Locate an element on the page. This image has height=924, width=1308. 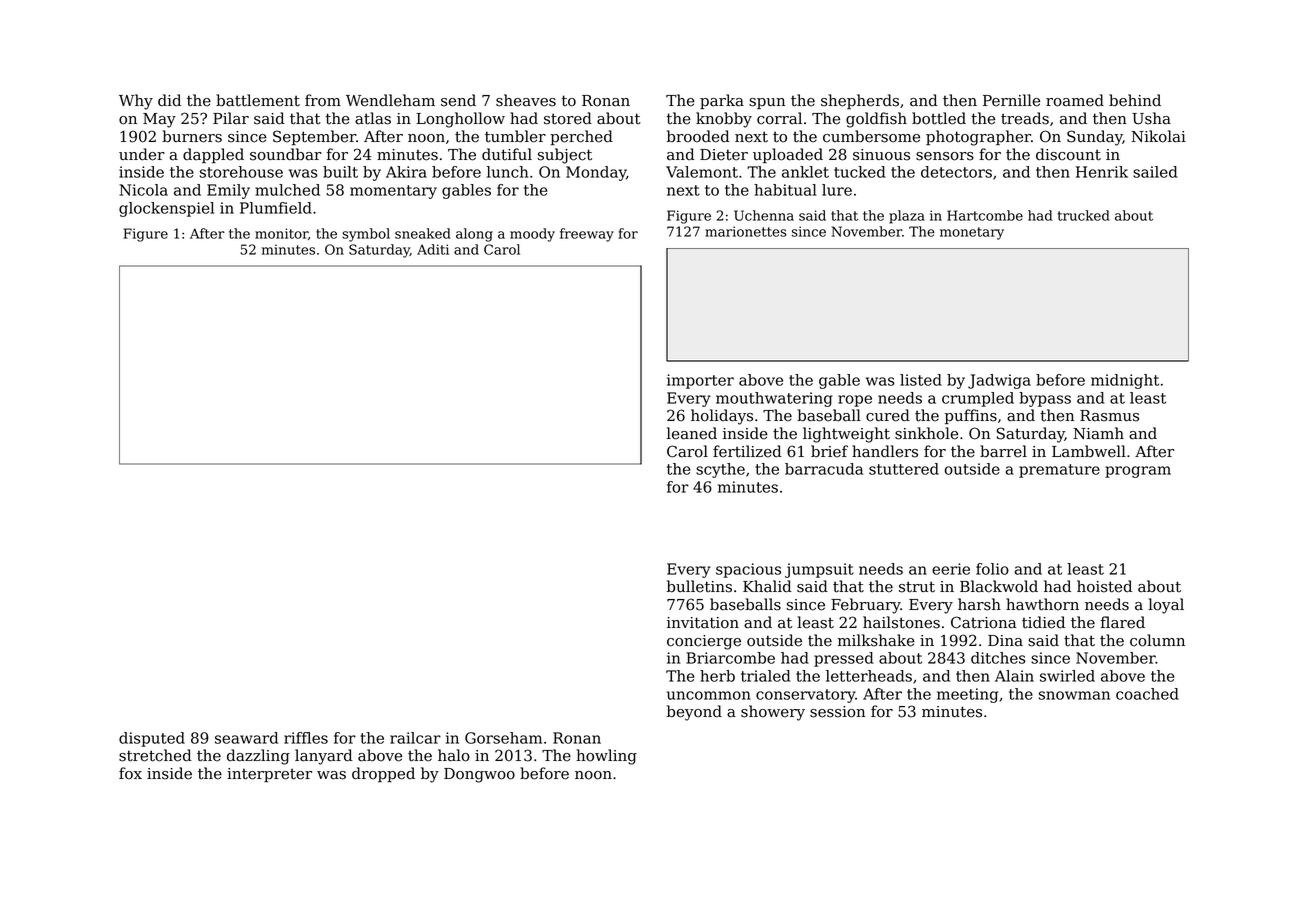
freeway is located at coordinates (587, 235).
